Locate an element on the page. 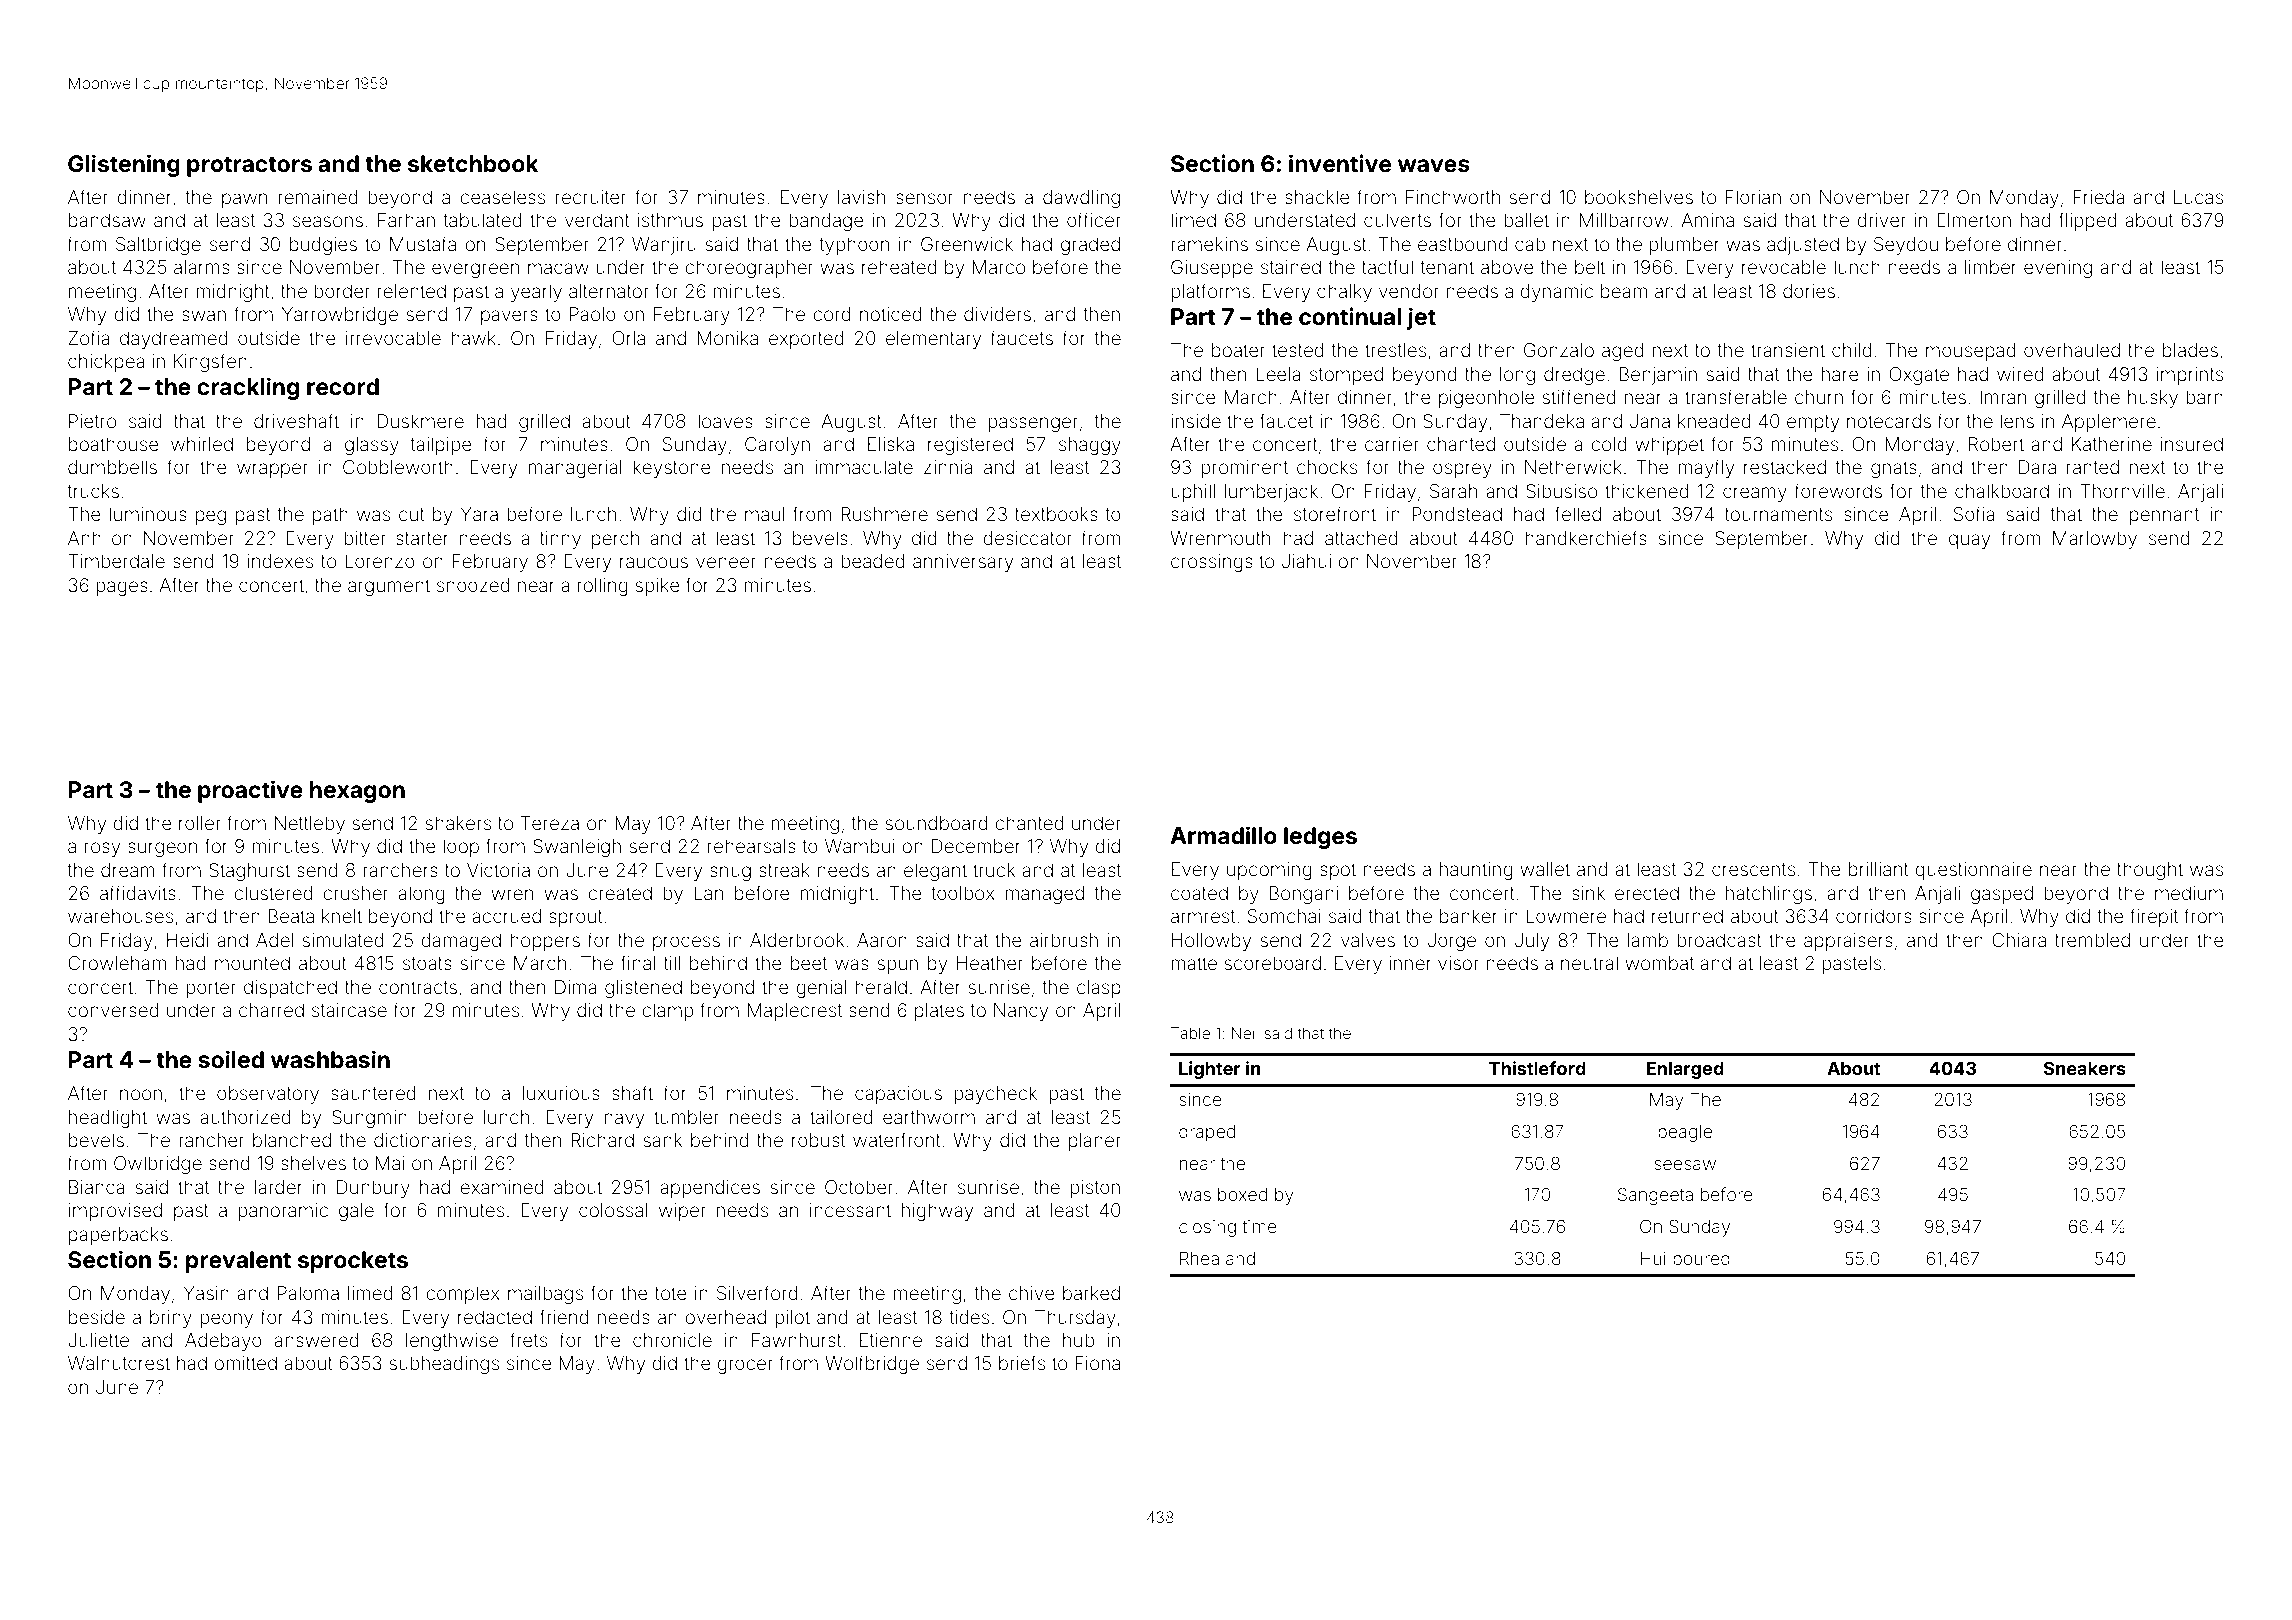 This page has height=1620, width=2292. pawn is located at coordinates (244, 200).
